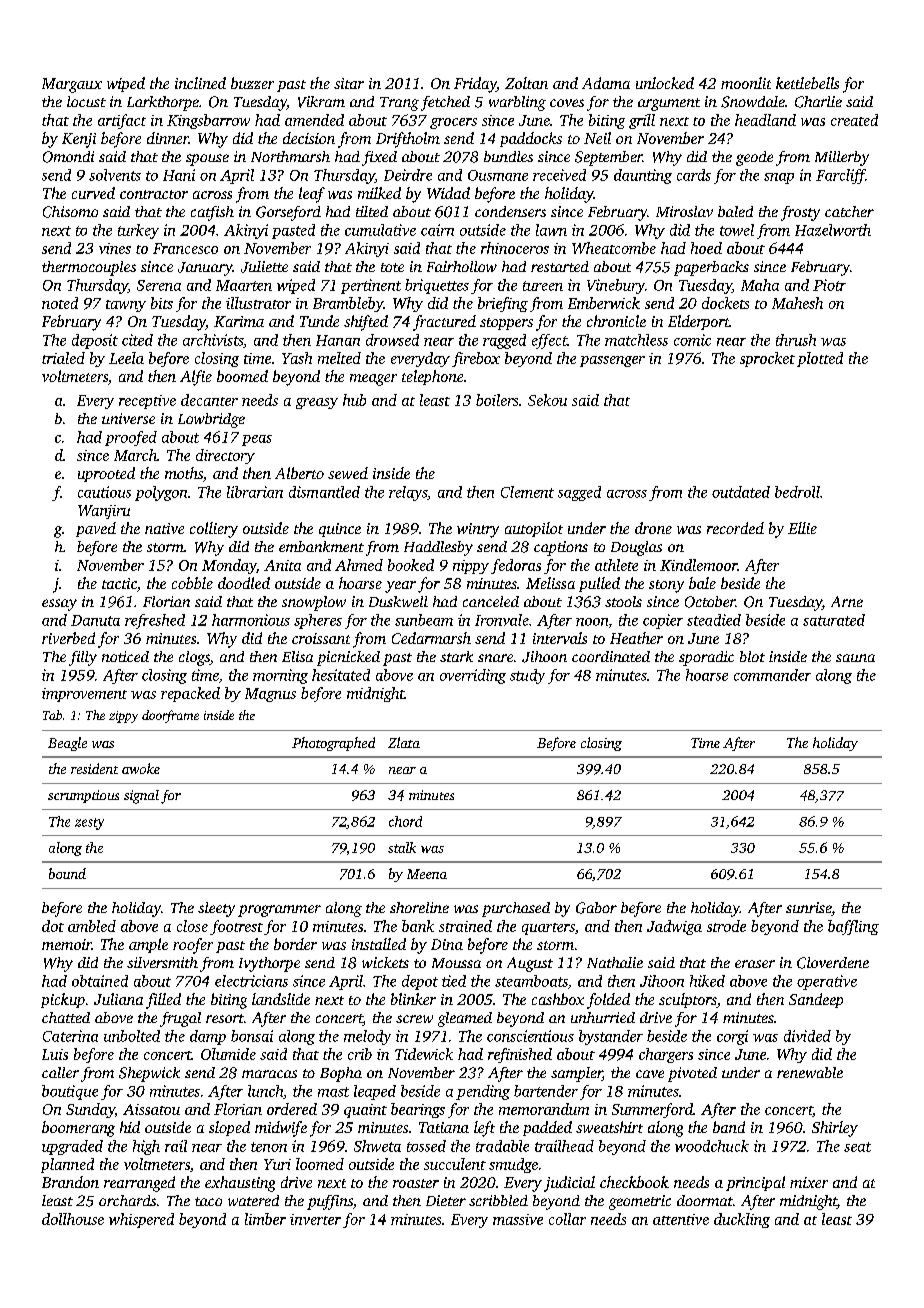  Describe the element at coordinates (73, 1219) in the document. I see `dollhouse` at that location.
